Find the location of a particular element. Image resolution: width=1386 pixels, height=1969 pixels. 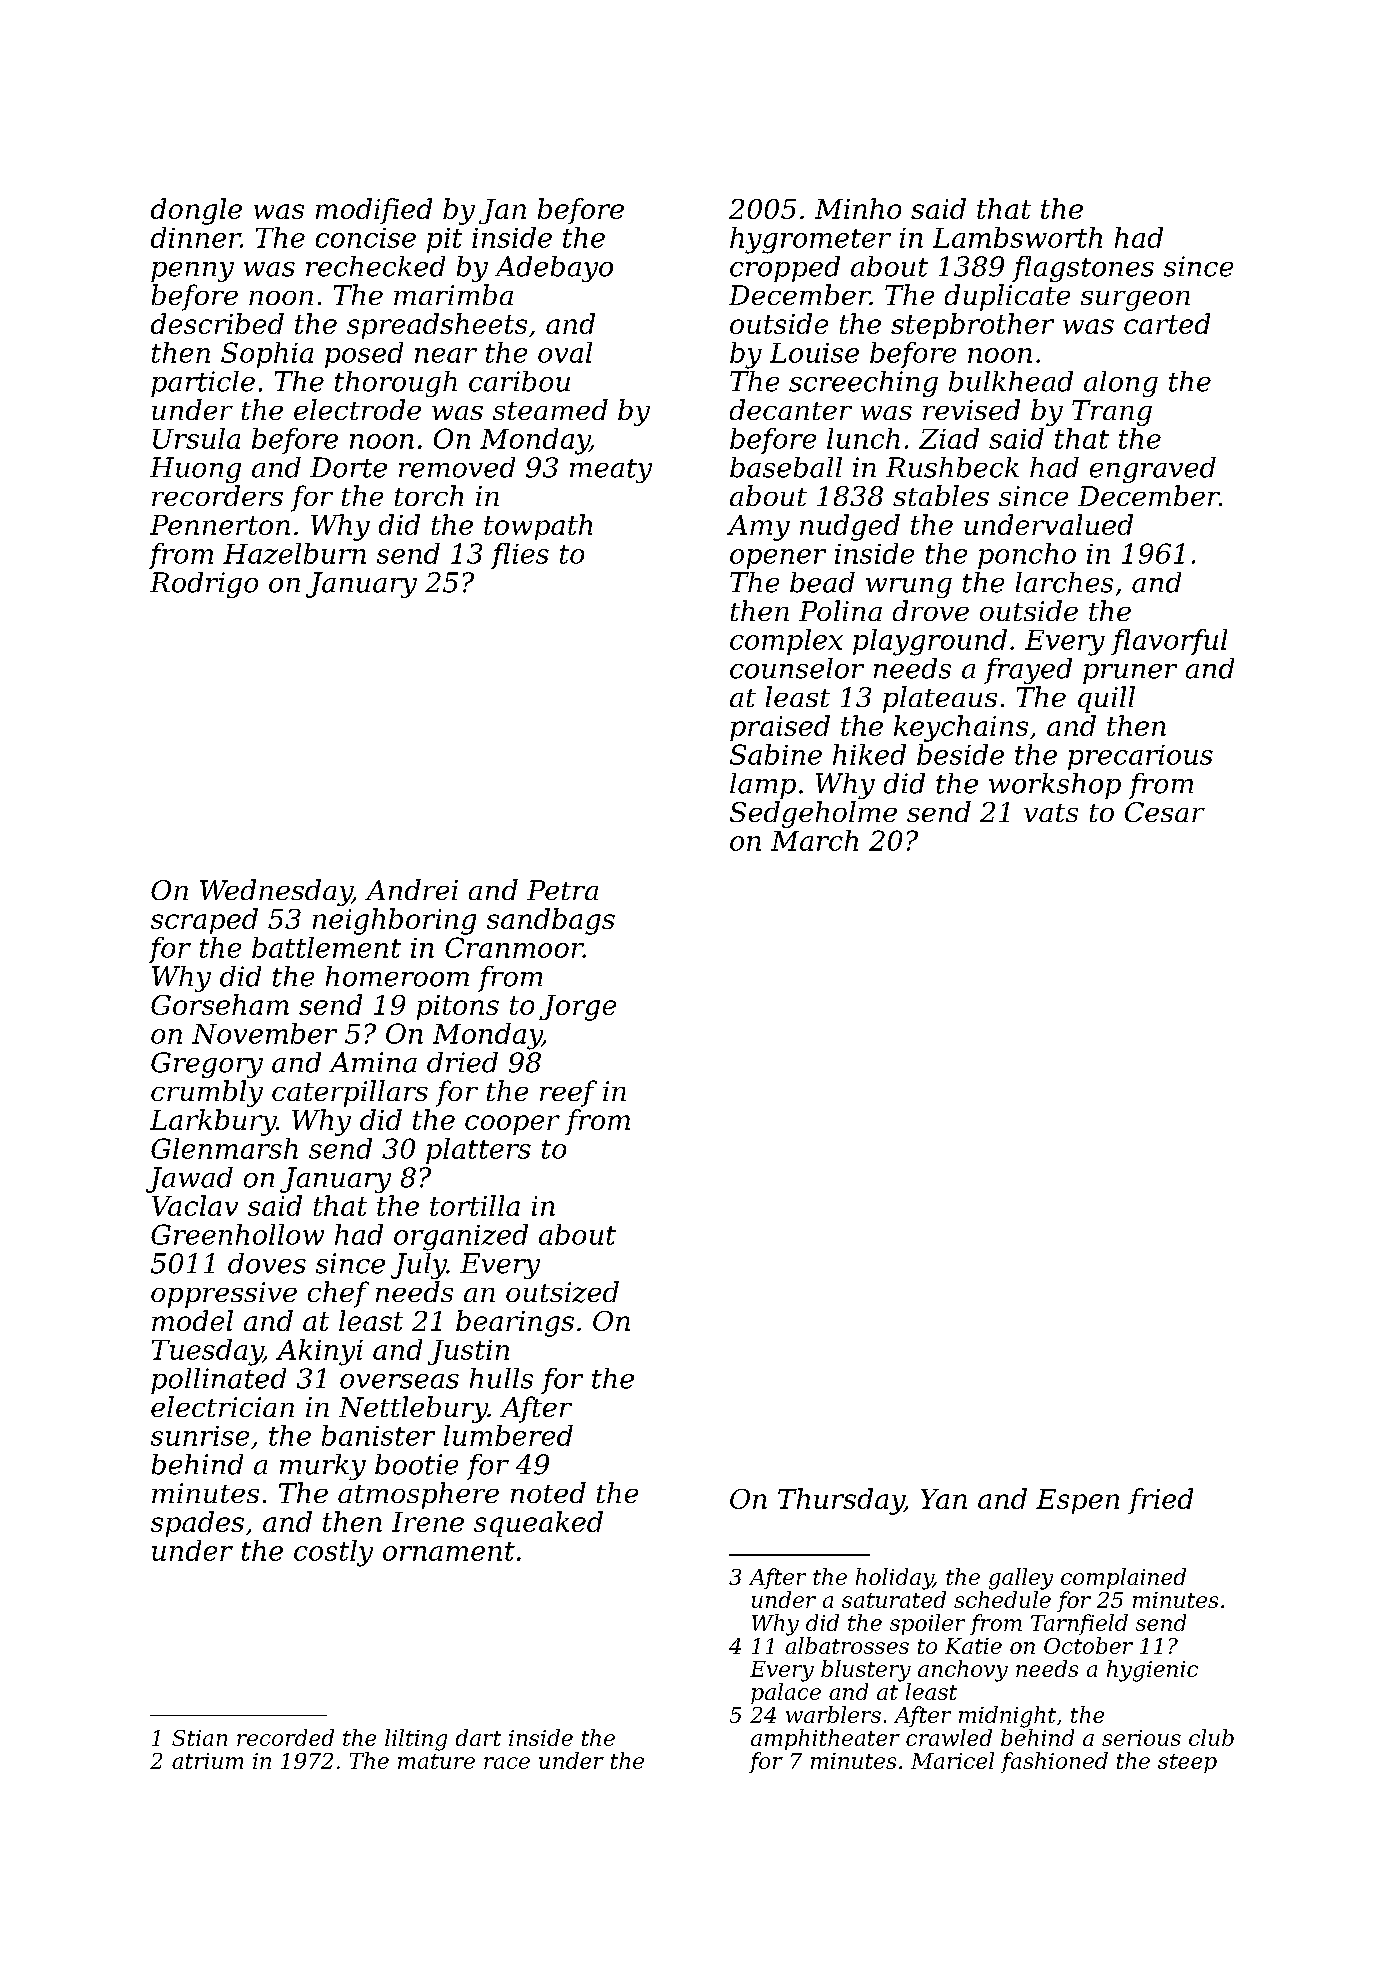

hulls is located at coordinates (501, 1378).
